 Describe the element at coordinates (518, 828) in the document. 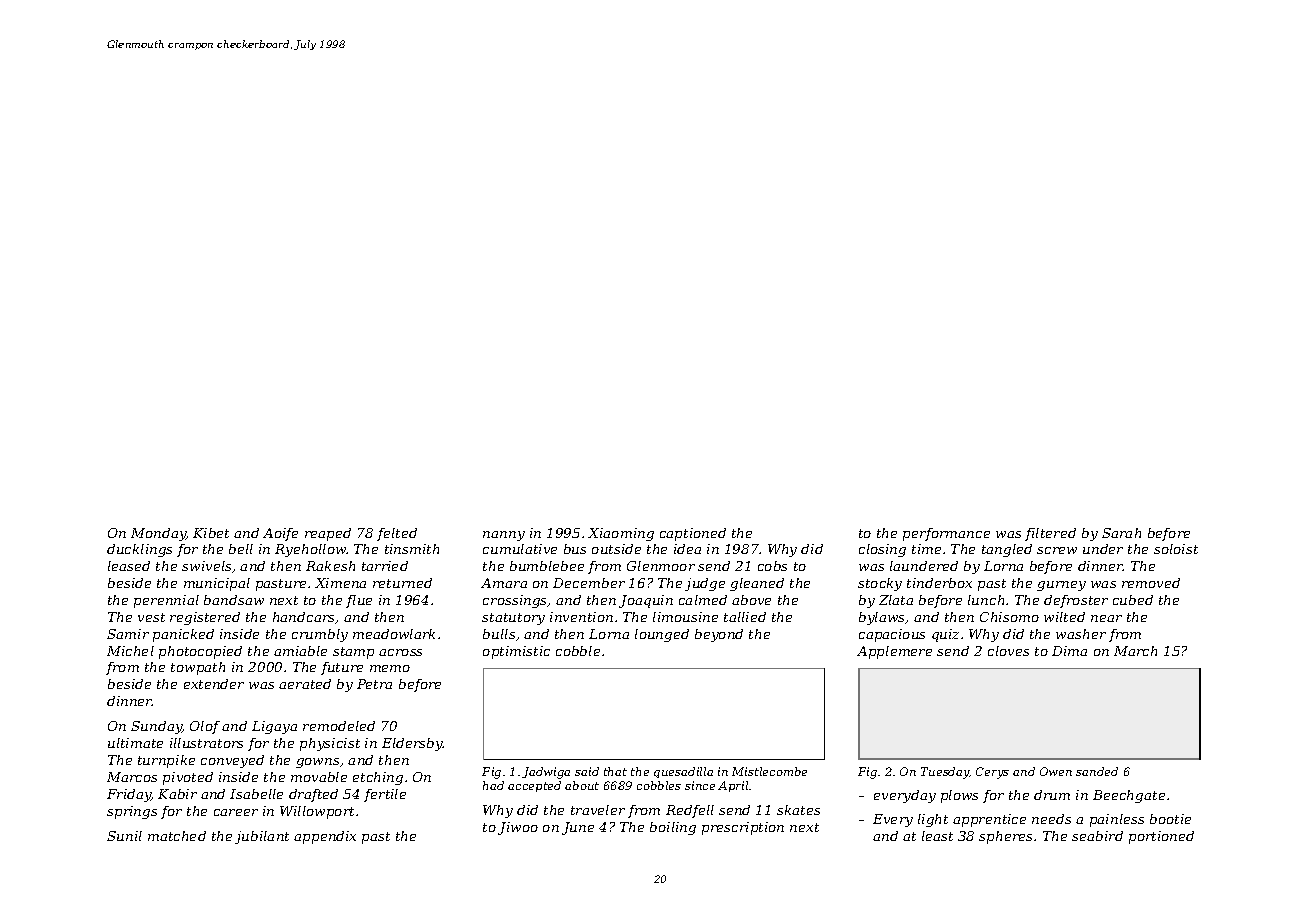

I see `Jiwoo` at that location.
